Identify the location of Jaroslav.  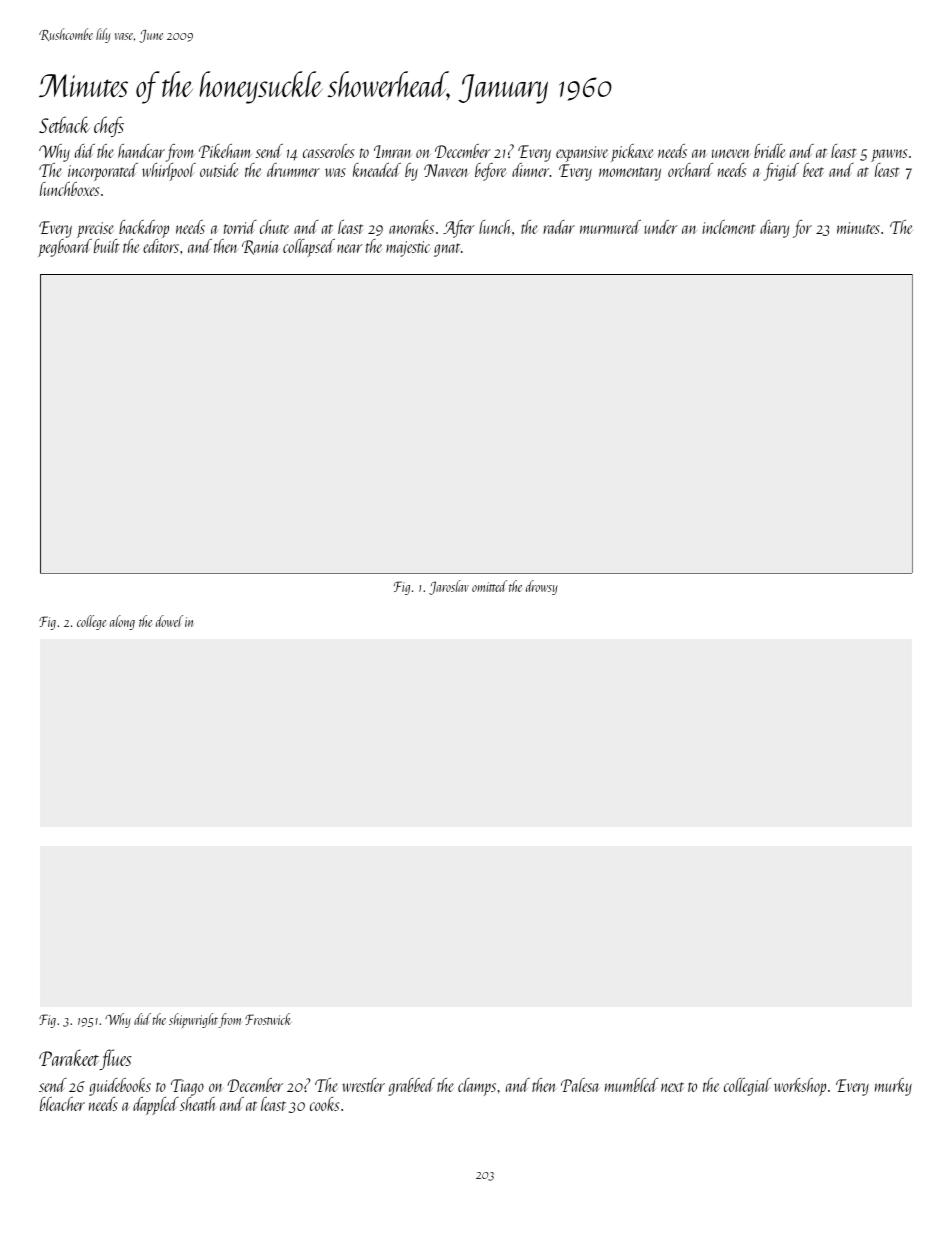
(449, 587).
